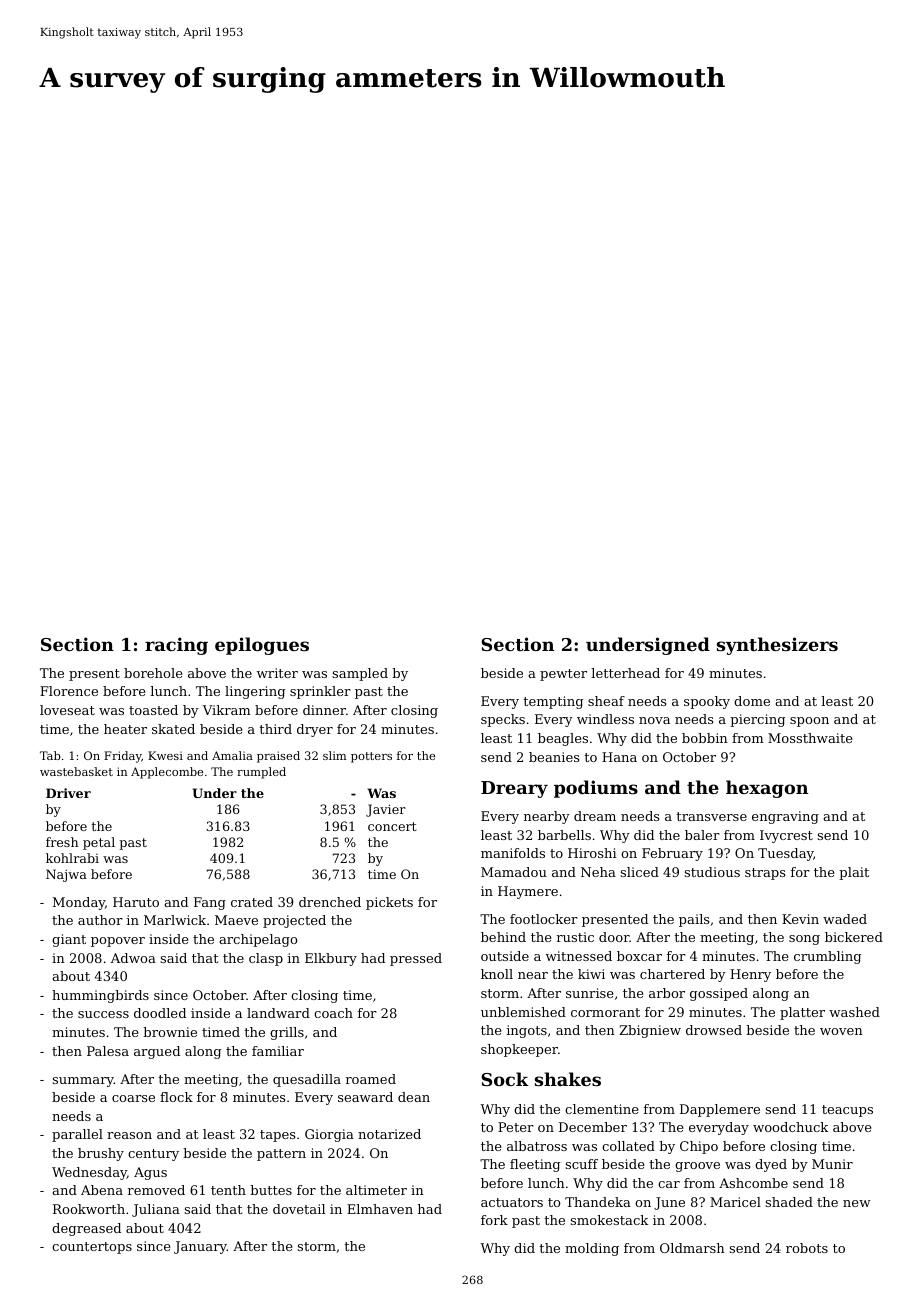 The image size is (924, 1308). I want to click on Wednesday, so click(89, 1173).
